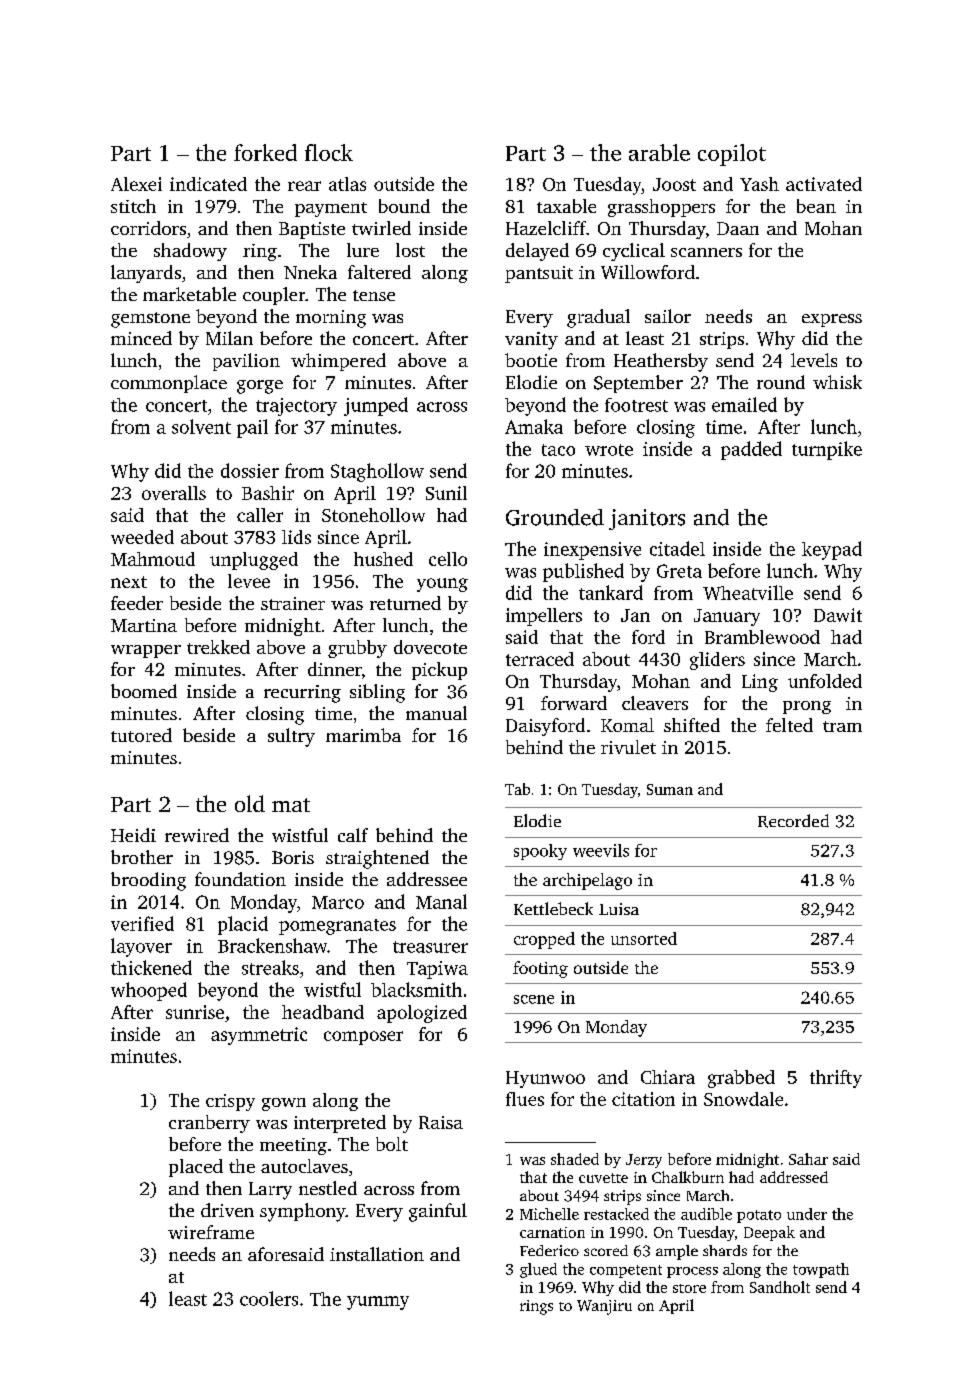  Describe the element at coordinates (291, 805) in the image. I see `mat` at that location.
